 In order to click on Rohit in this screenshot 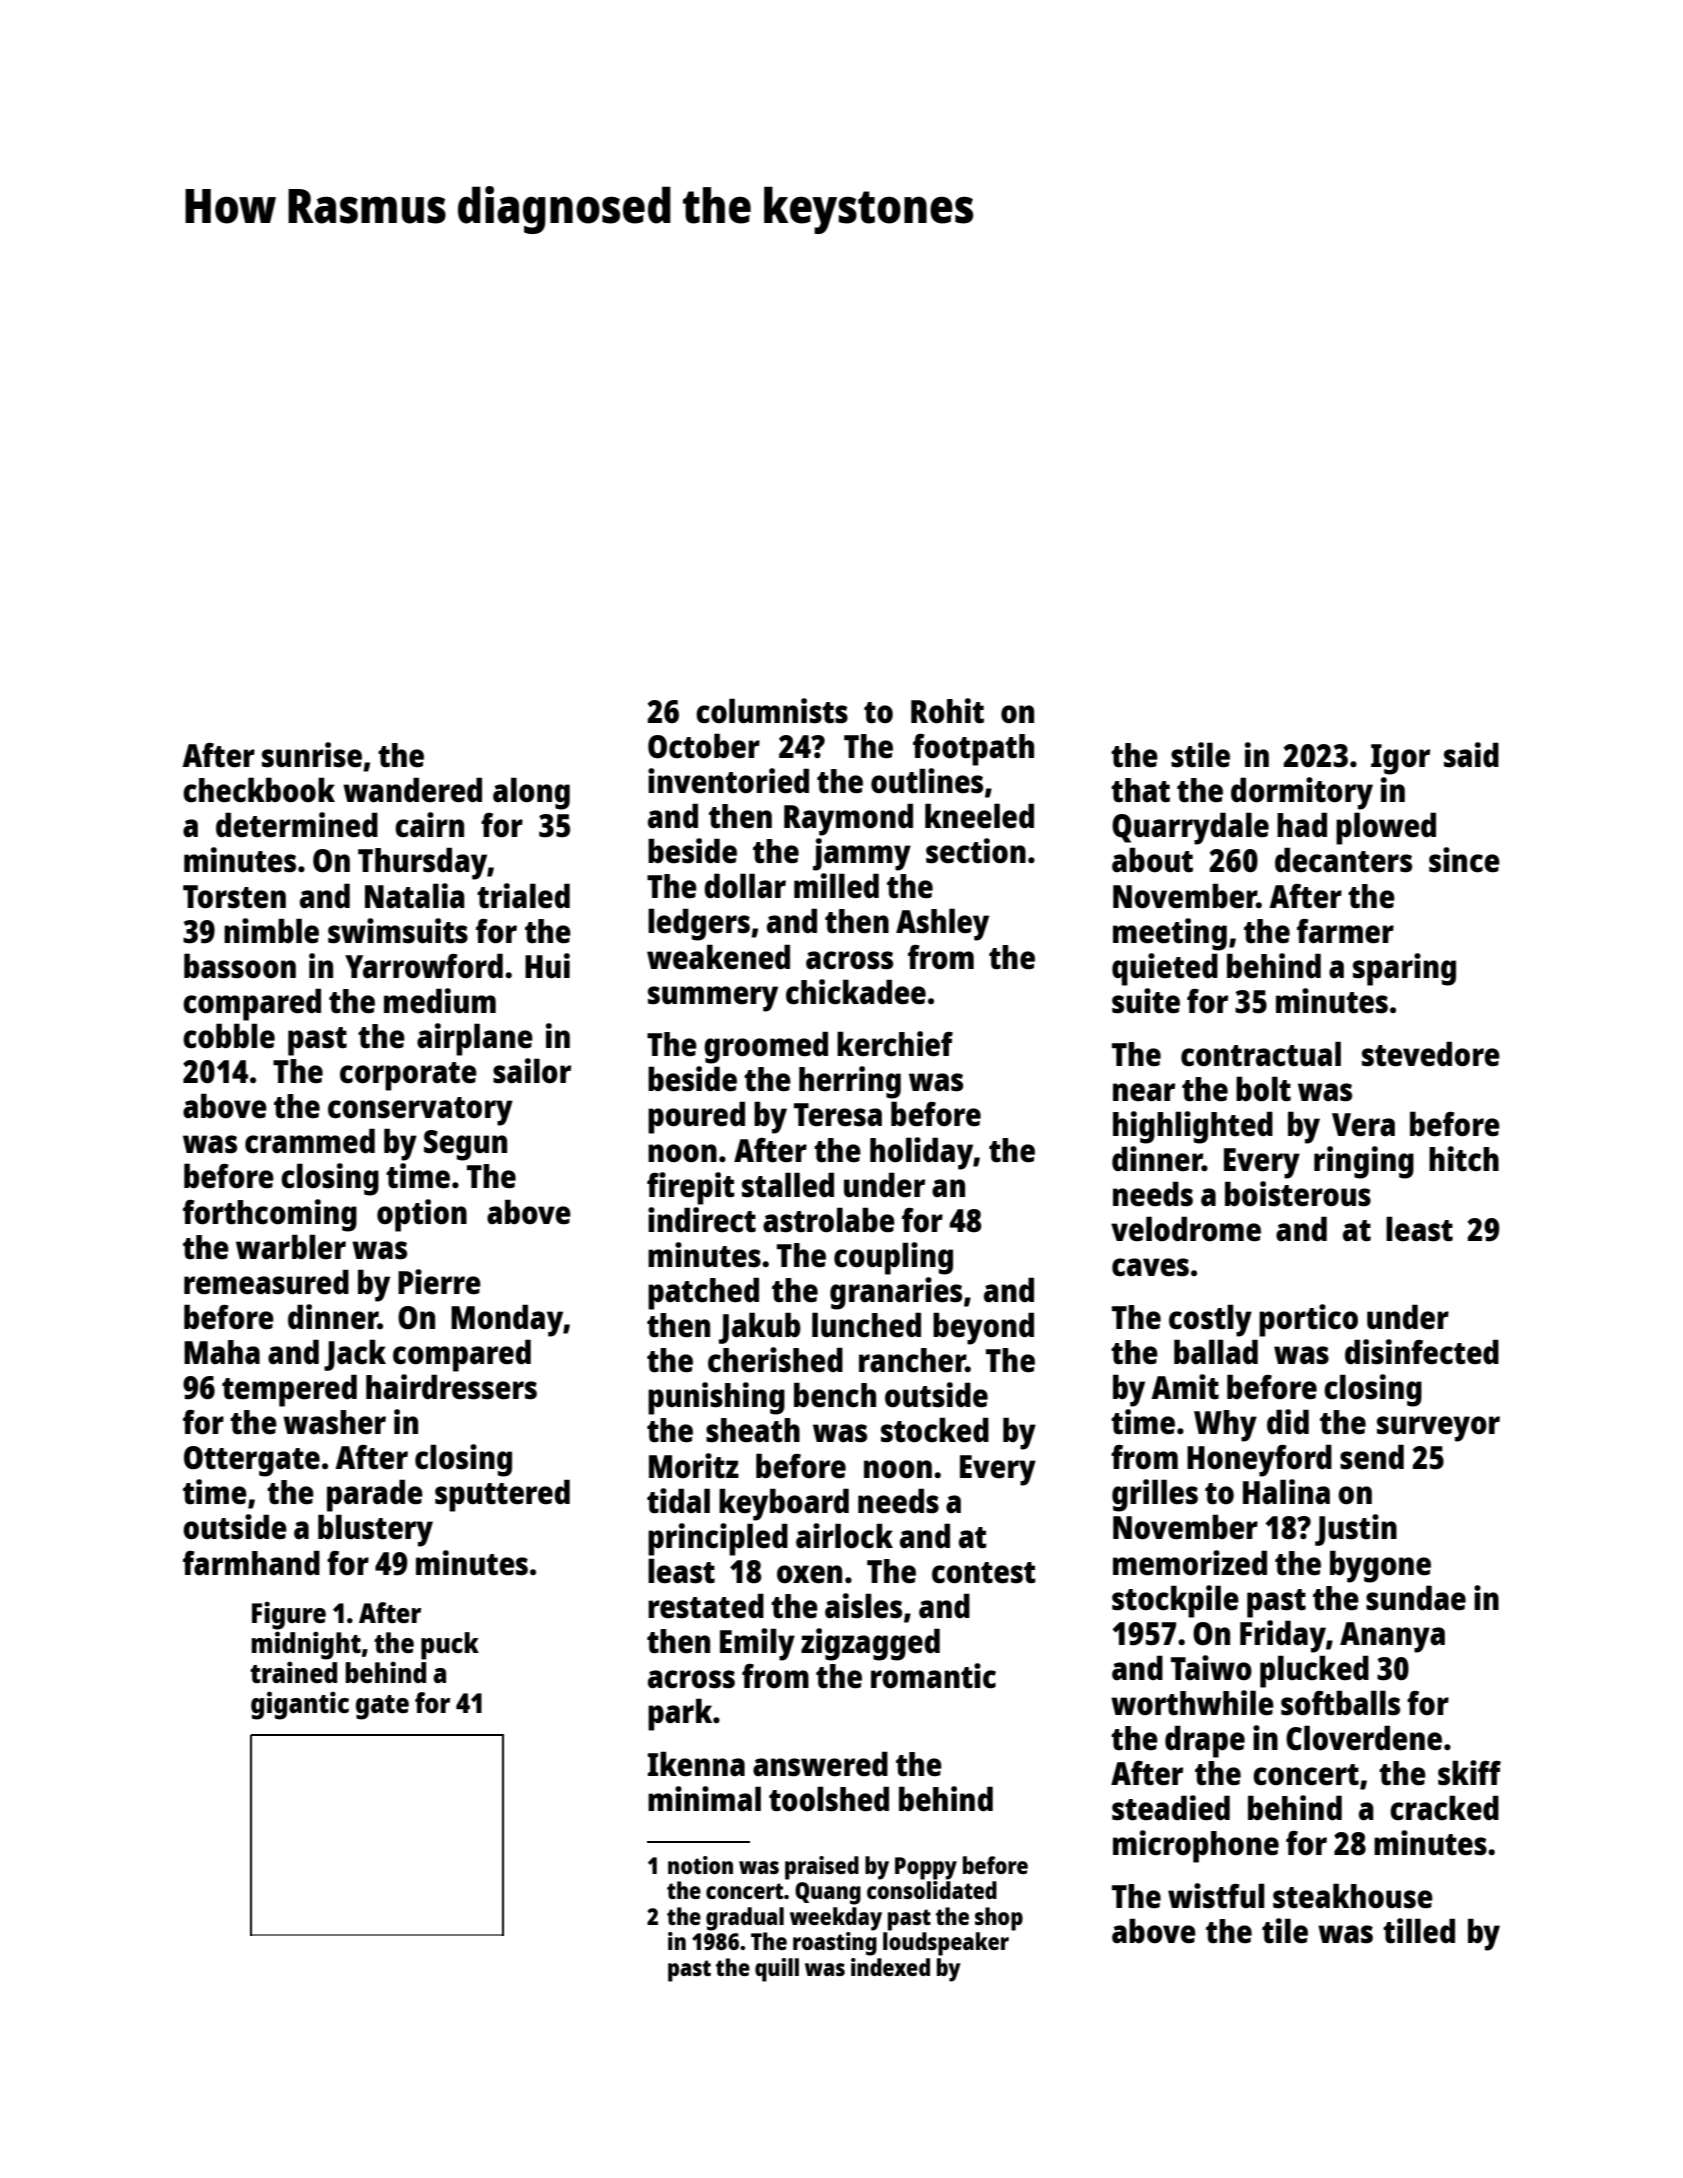, I will do `click(947, 711)`.
